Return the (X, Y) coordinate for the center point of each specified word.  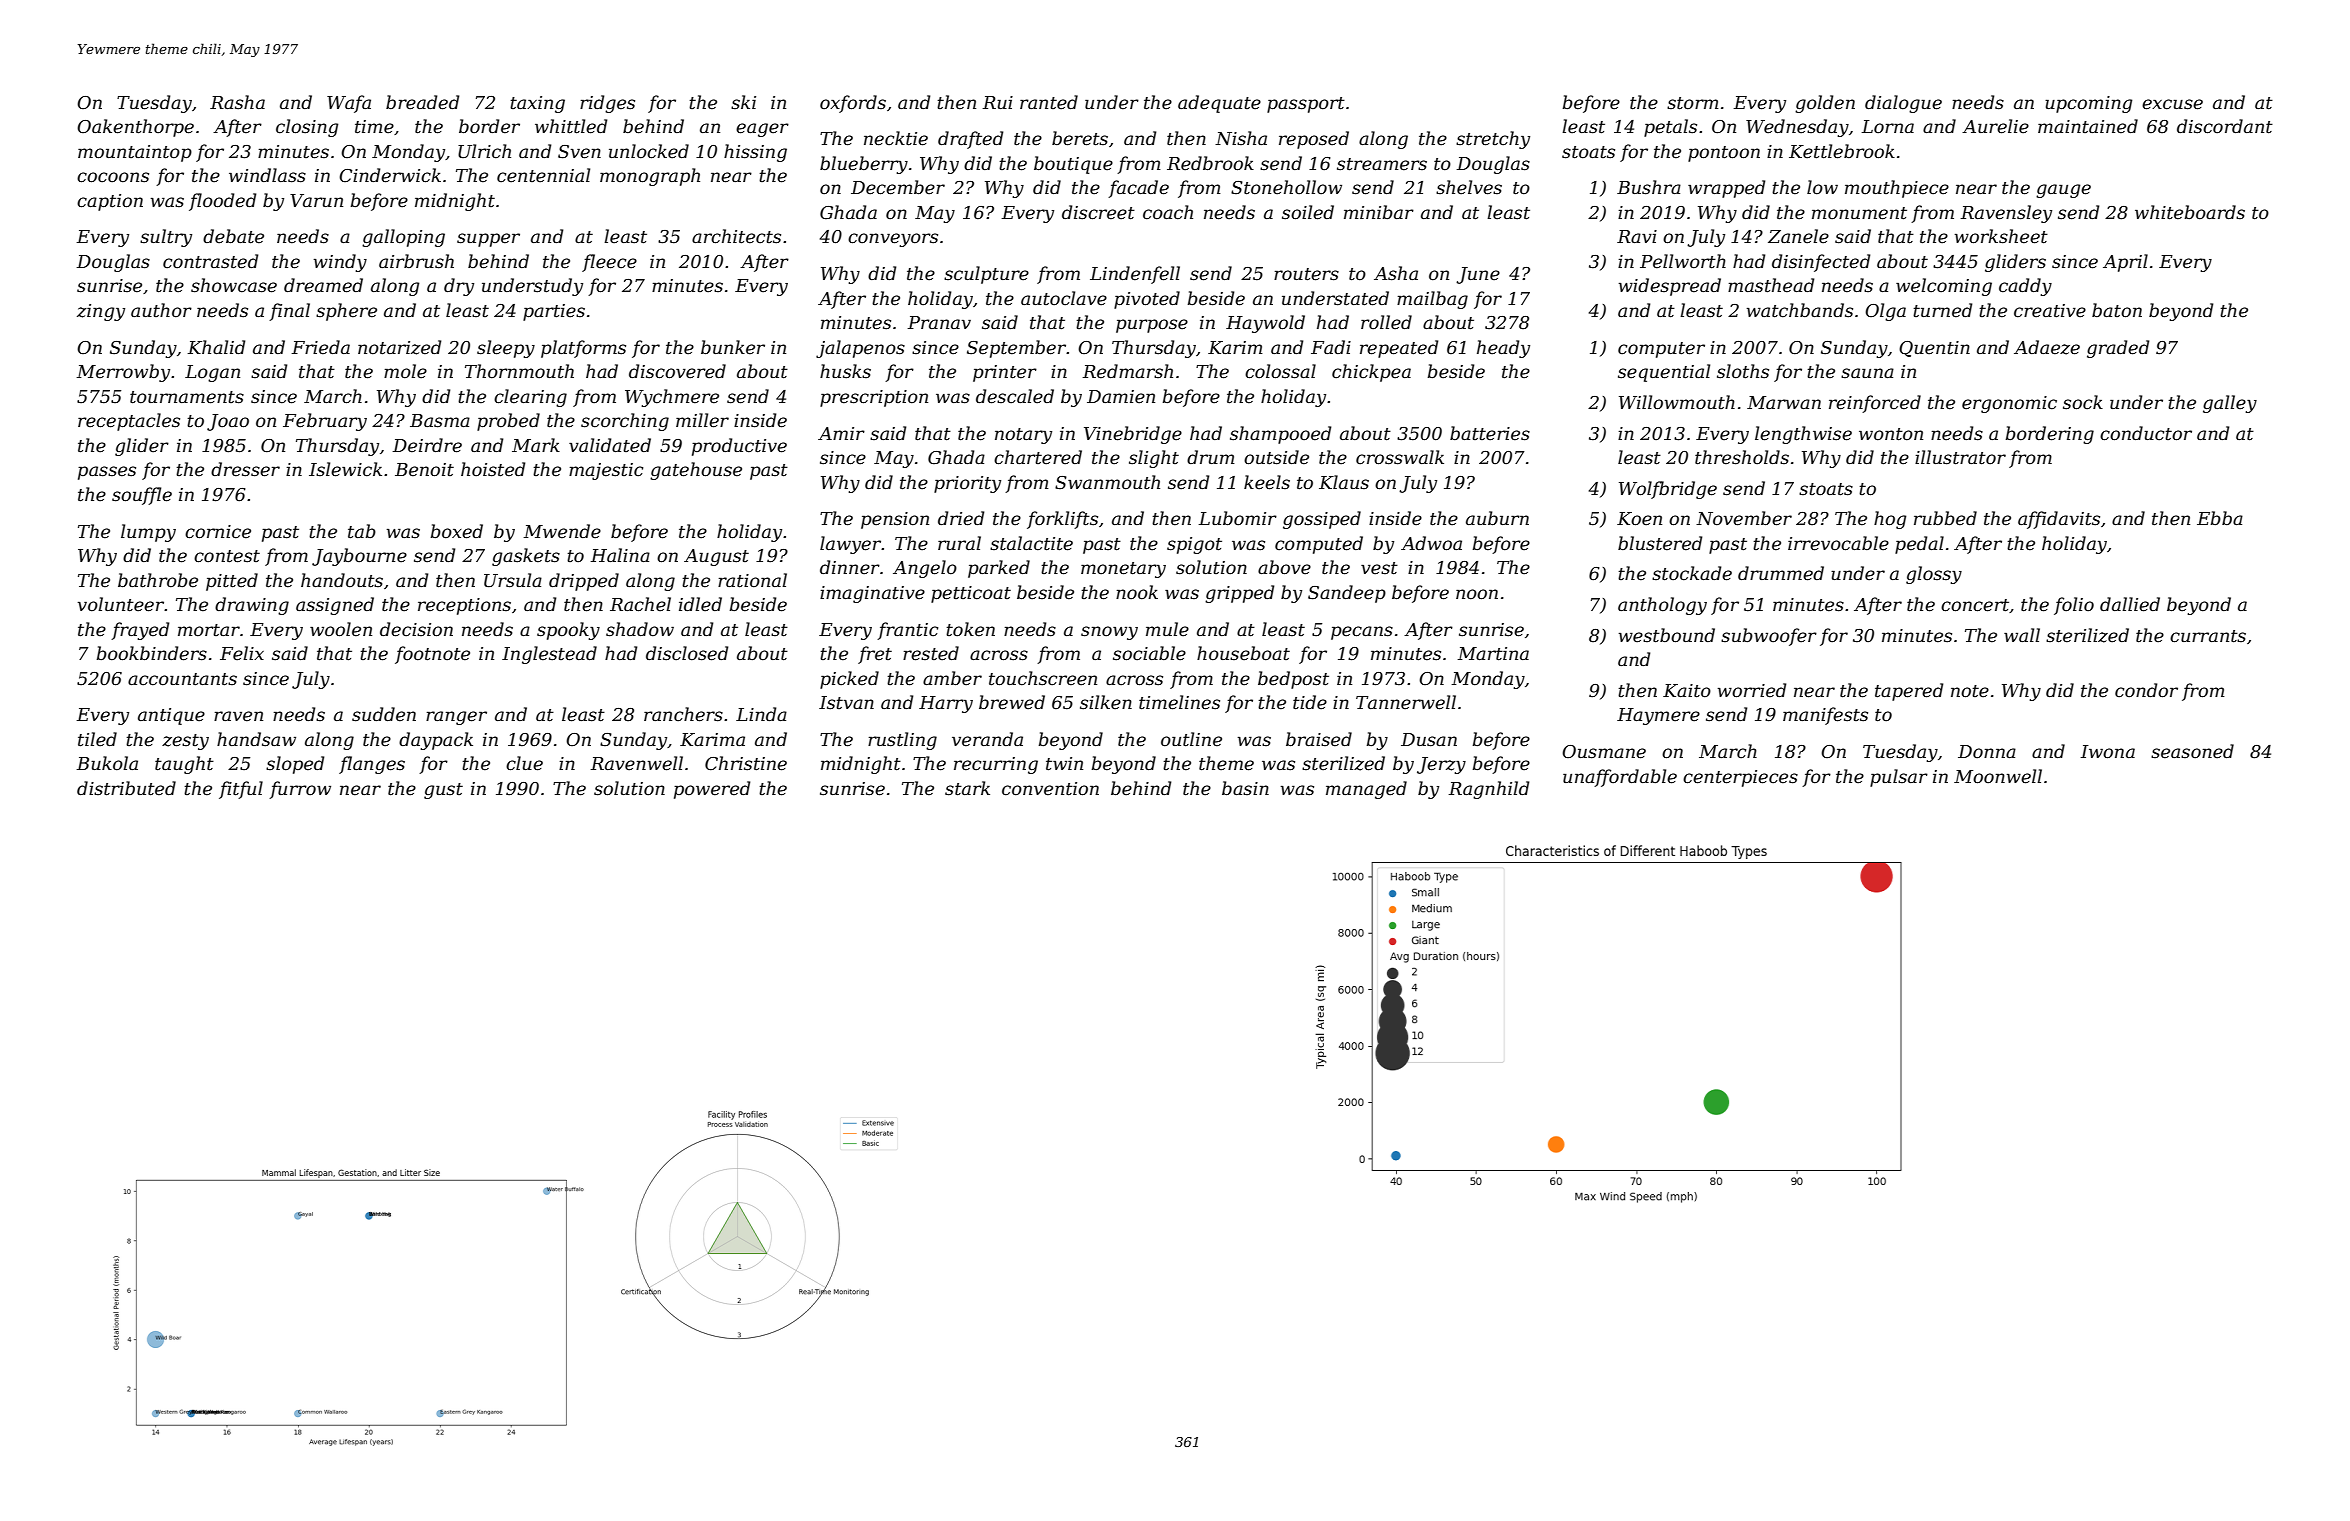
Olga (1885, 312)
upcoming (2088, 104)
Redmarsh (1127, 371)
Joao (228, 422)
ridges (607, 104)
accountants (182, 679)
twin (1064, 763)
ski (743, 102)
